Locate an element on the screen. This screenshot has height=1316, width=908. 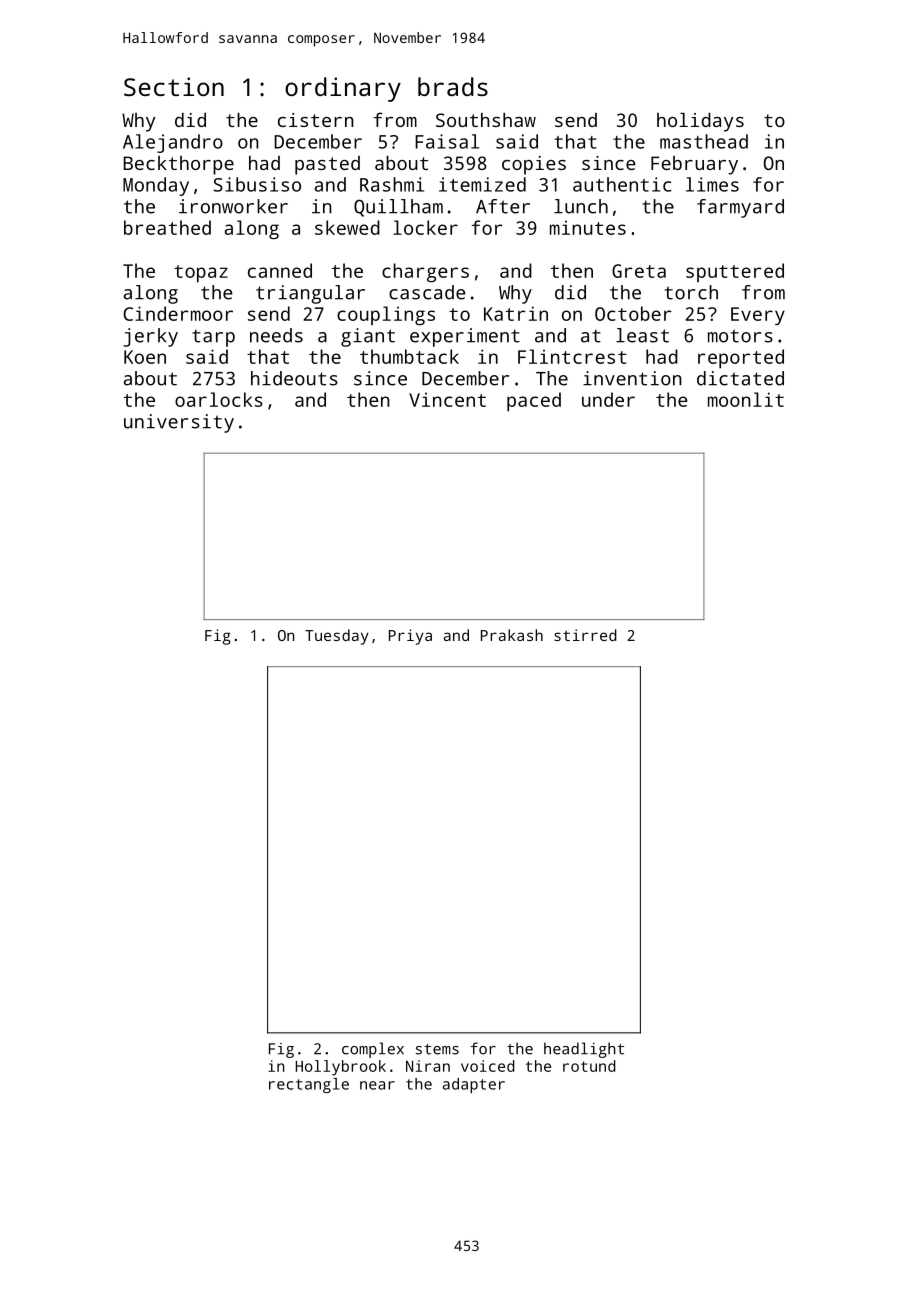
February is located at coordinates (694, 165).
